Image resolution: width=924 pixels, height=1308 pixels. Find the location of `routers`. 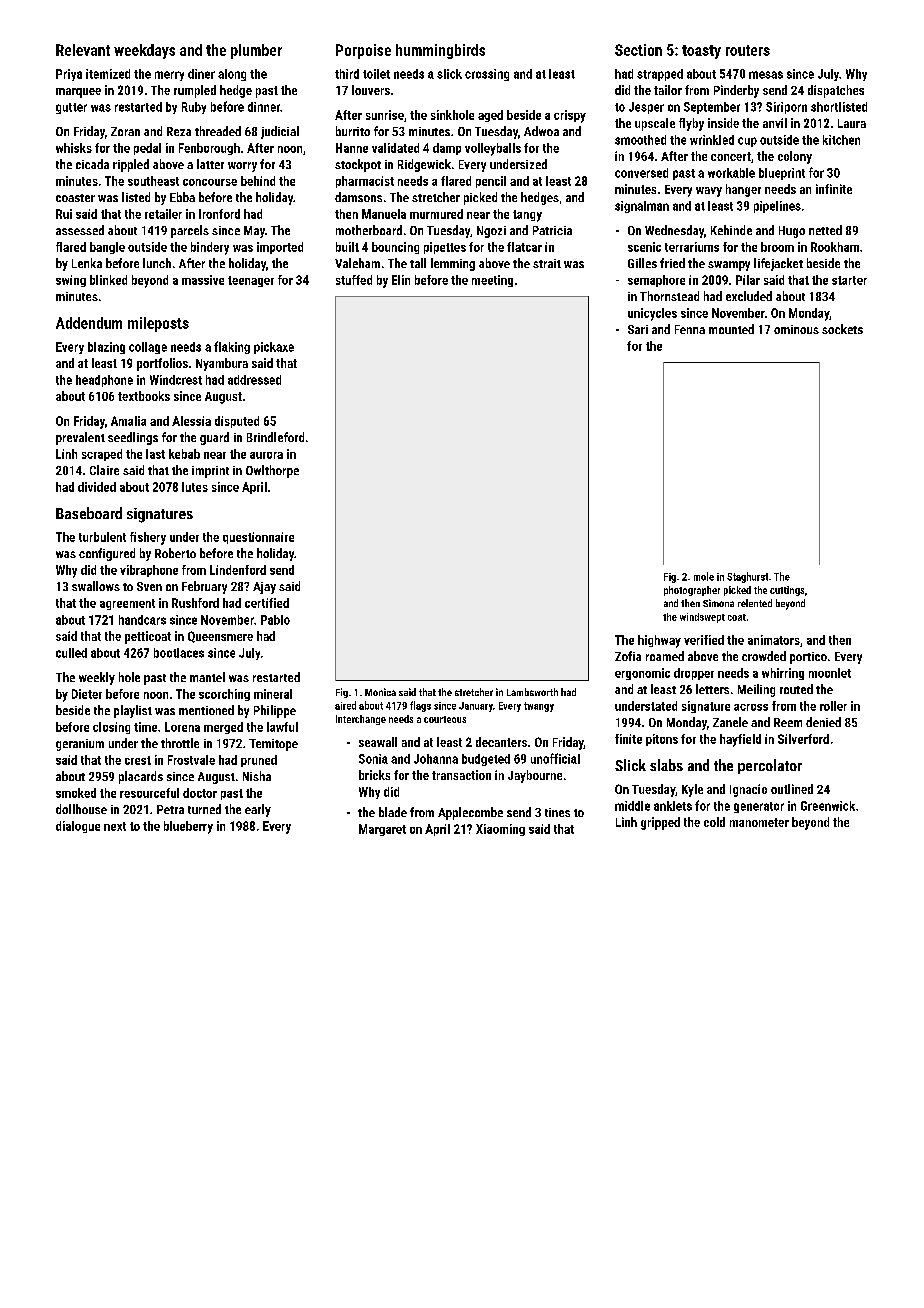

routers is located at coordinates (748, 50).
